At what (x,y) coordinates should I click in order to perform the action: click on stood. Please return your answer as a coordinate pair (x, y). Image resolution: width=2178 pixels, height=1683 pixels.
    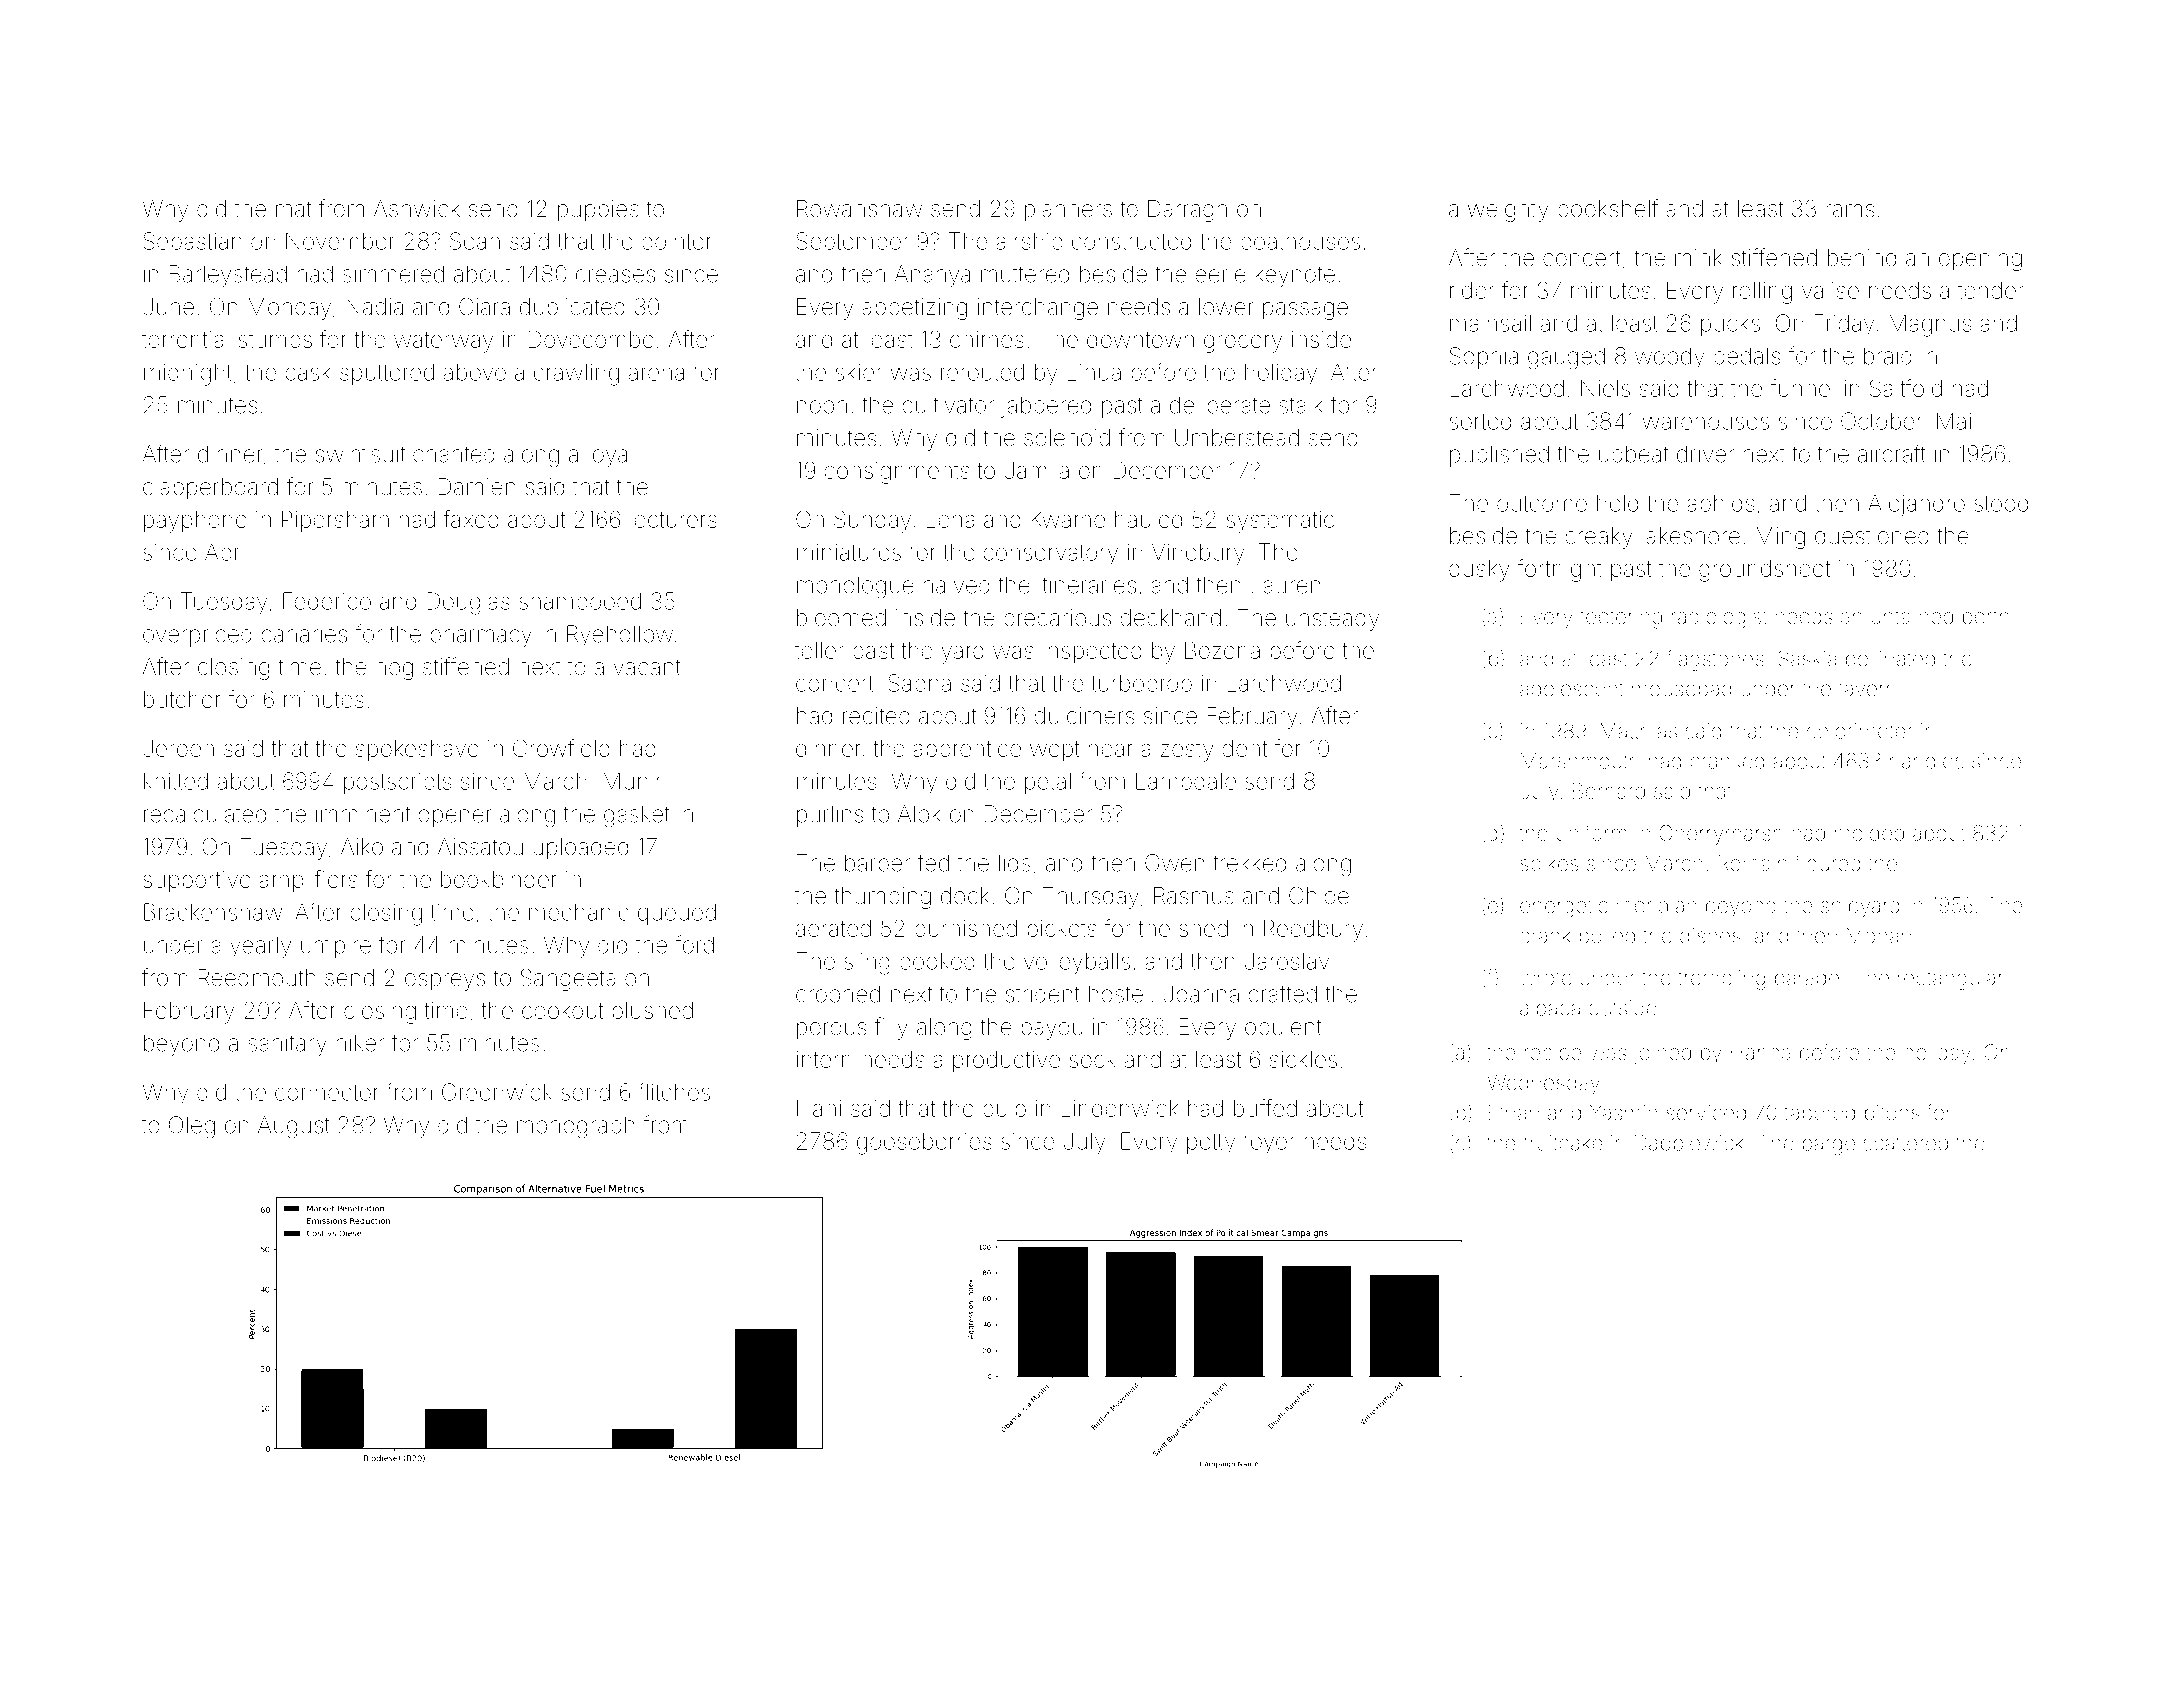
    Looking at the image, I should click on (2001, 503).
